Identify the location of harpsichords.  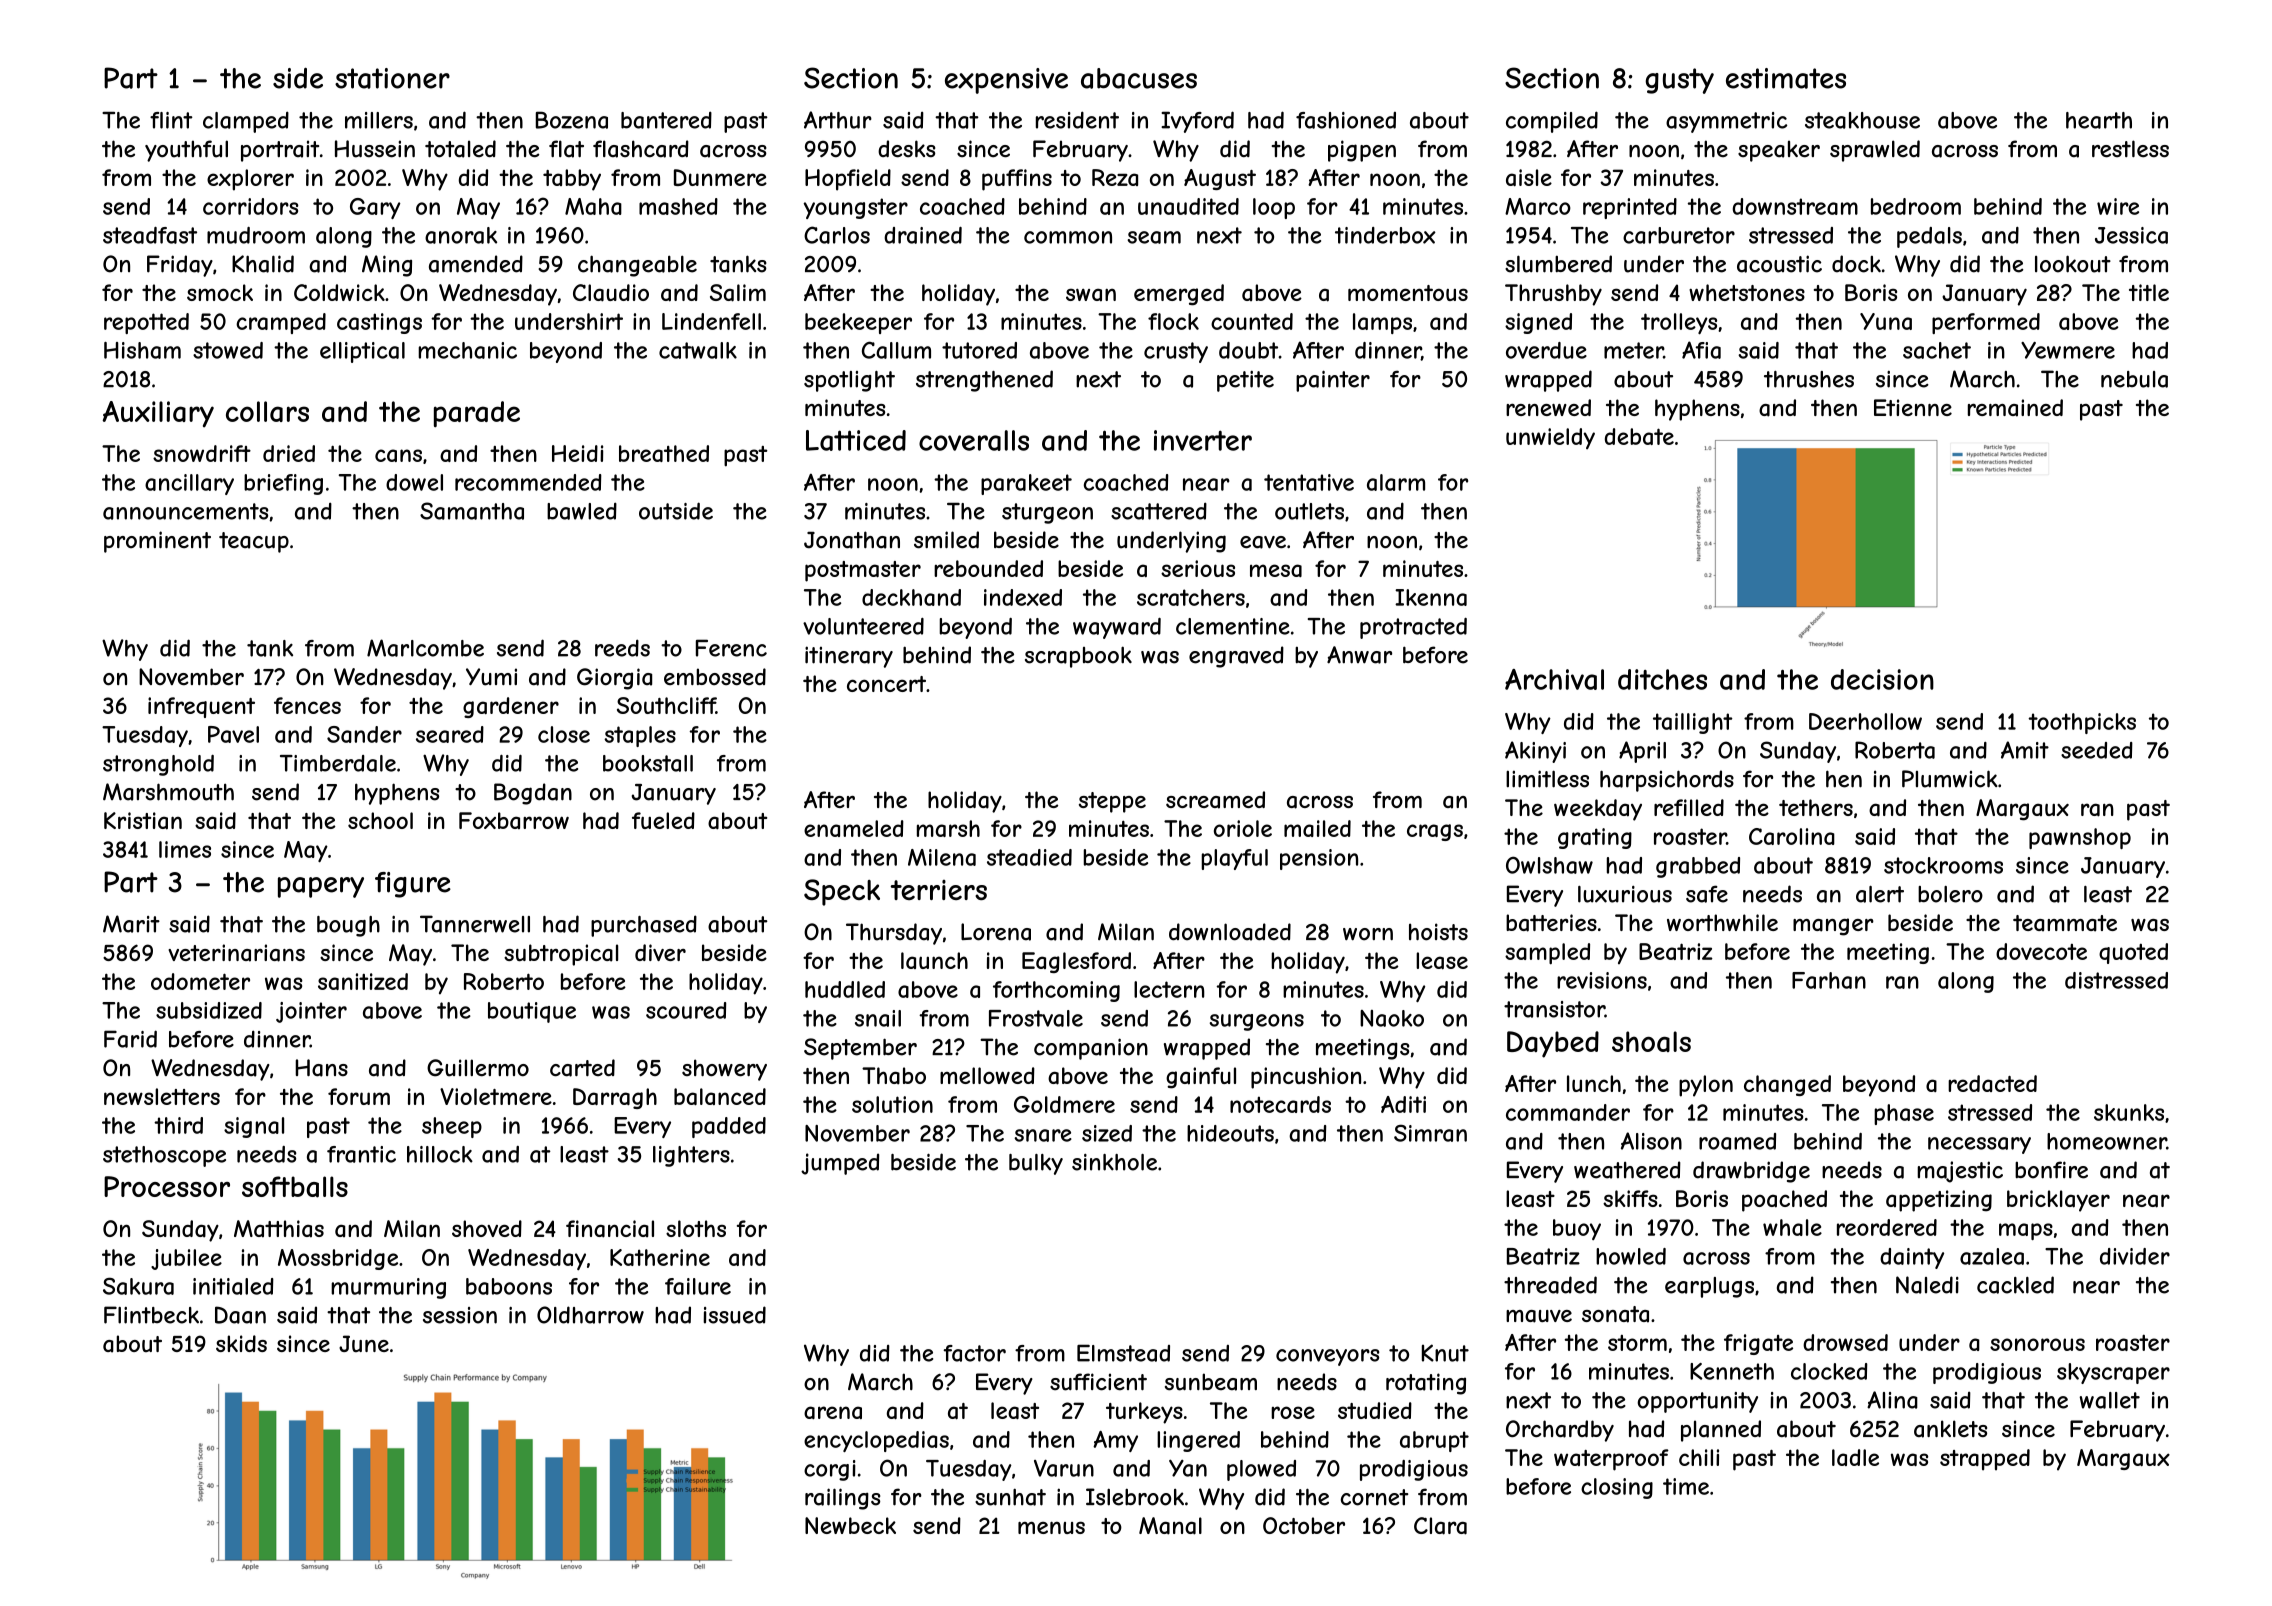
(1667, 781).
